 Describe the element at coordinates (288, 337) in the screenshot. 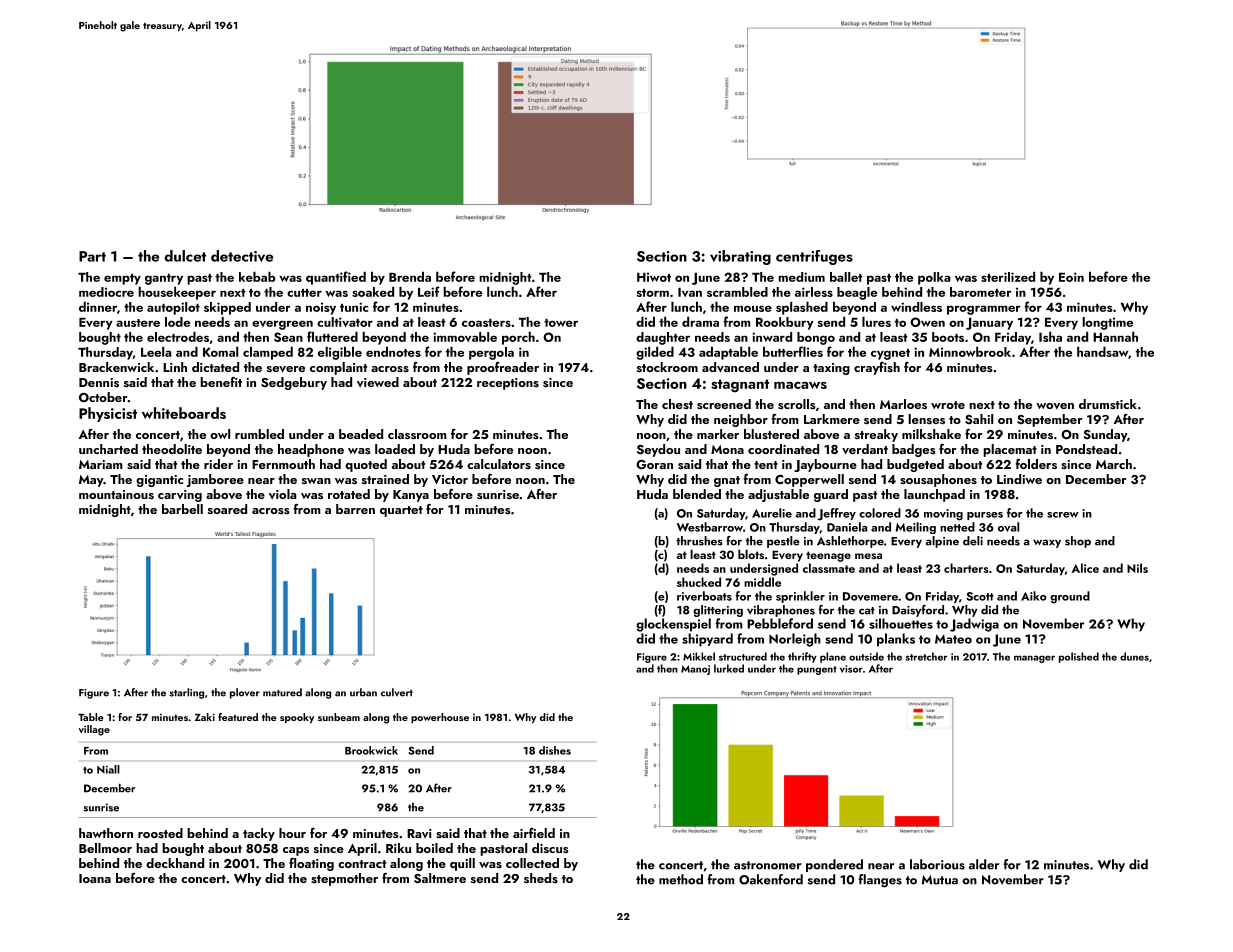

I see `Sean` at that location.
